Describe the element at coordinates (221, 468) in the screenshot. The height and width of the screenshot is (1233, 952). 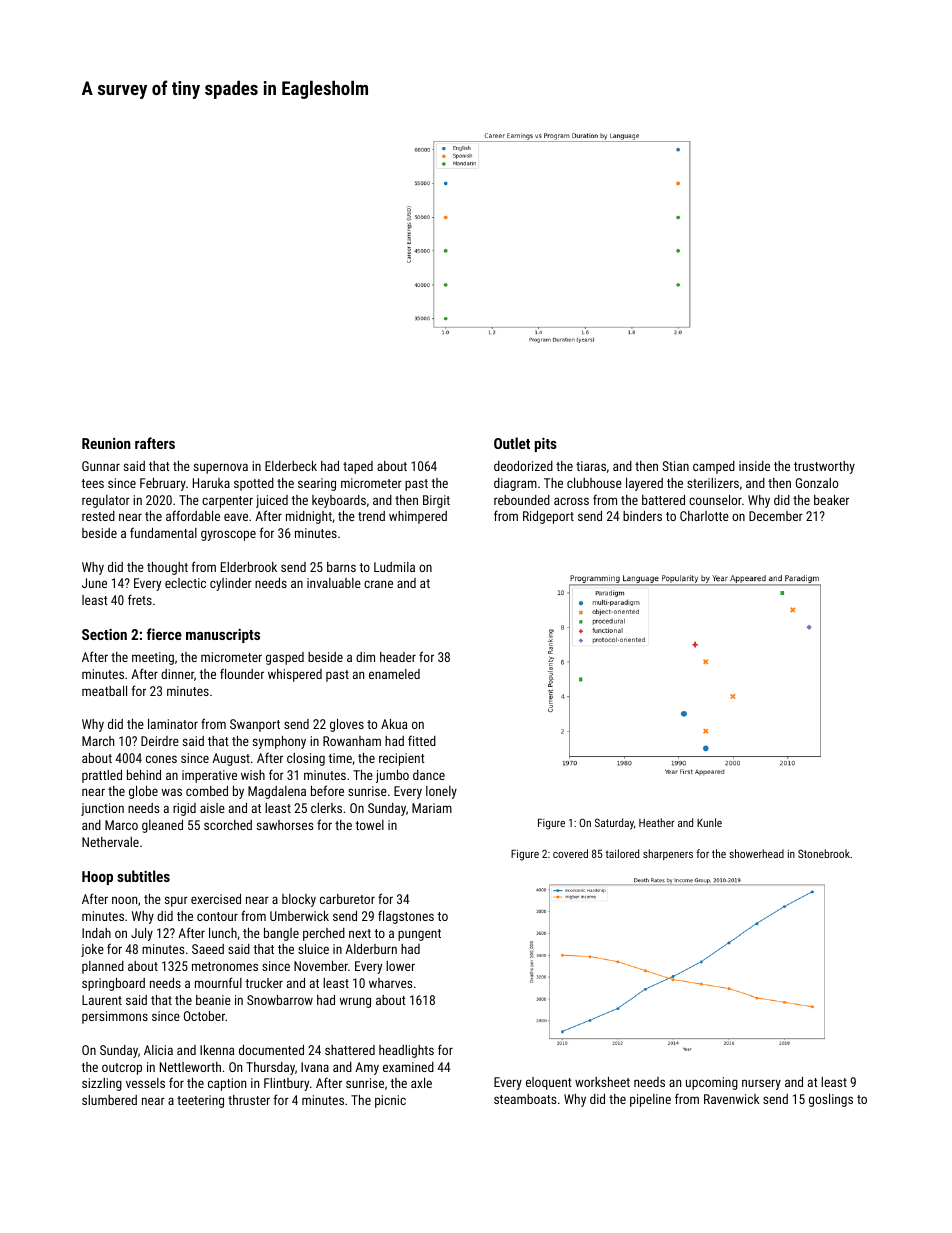
I see `supernova` at that location.
